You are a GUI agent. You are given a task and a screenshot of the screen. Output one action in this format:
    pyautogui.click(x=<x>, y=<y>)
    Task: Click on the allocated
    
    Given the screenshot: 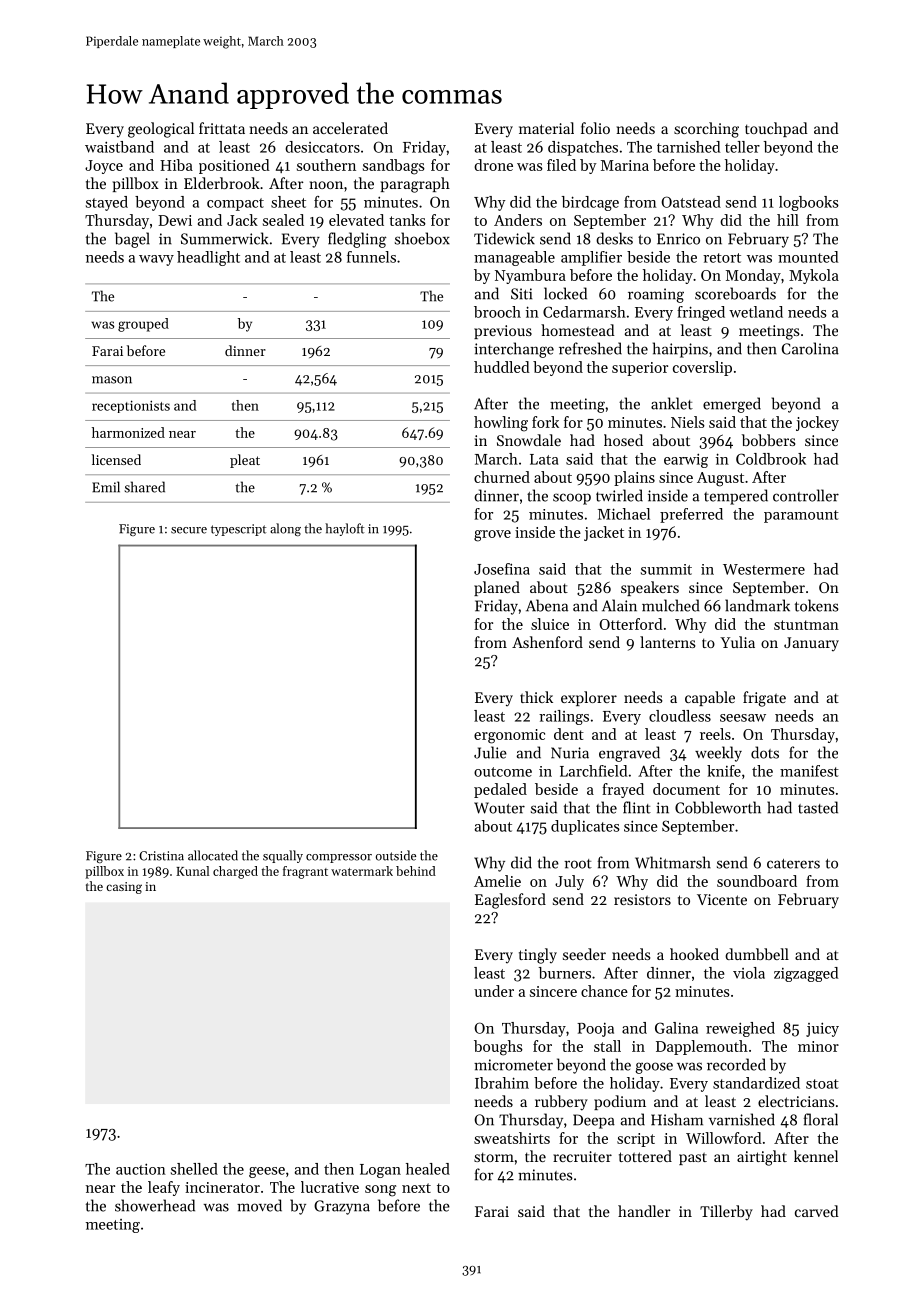 What is the action you would take?
    pyautogui.click(x=213, y=855)
